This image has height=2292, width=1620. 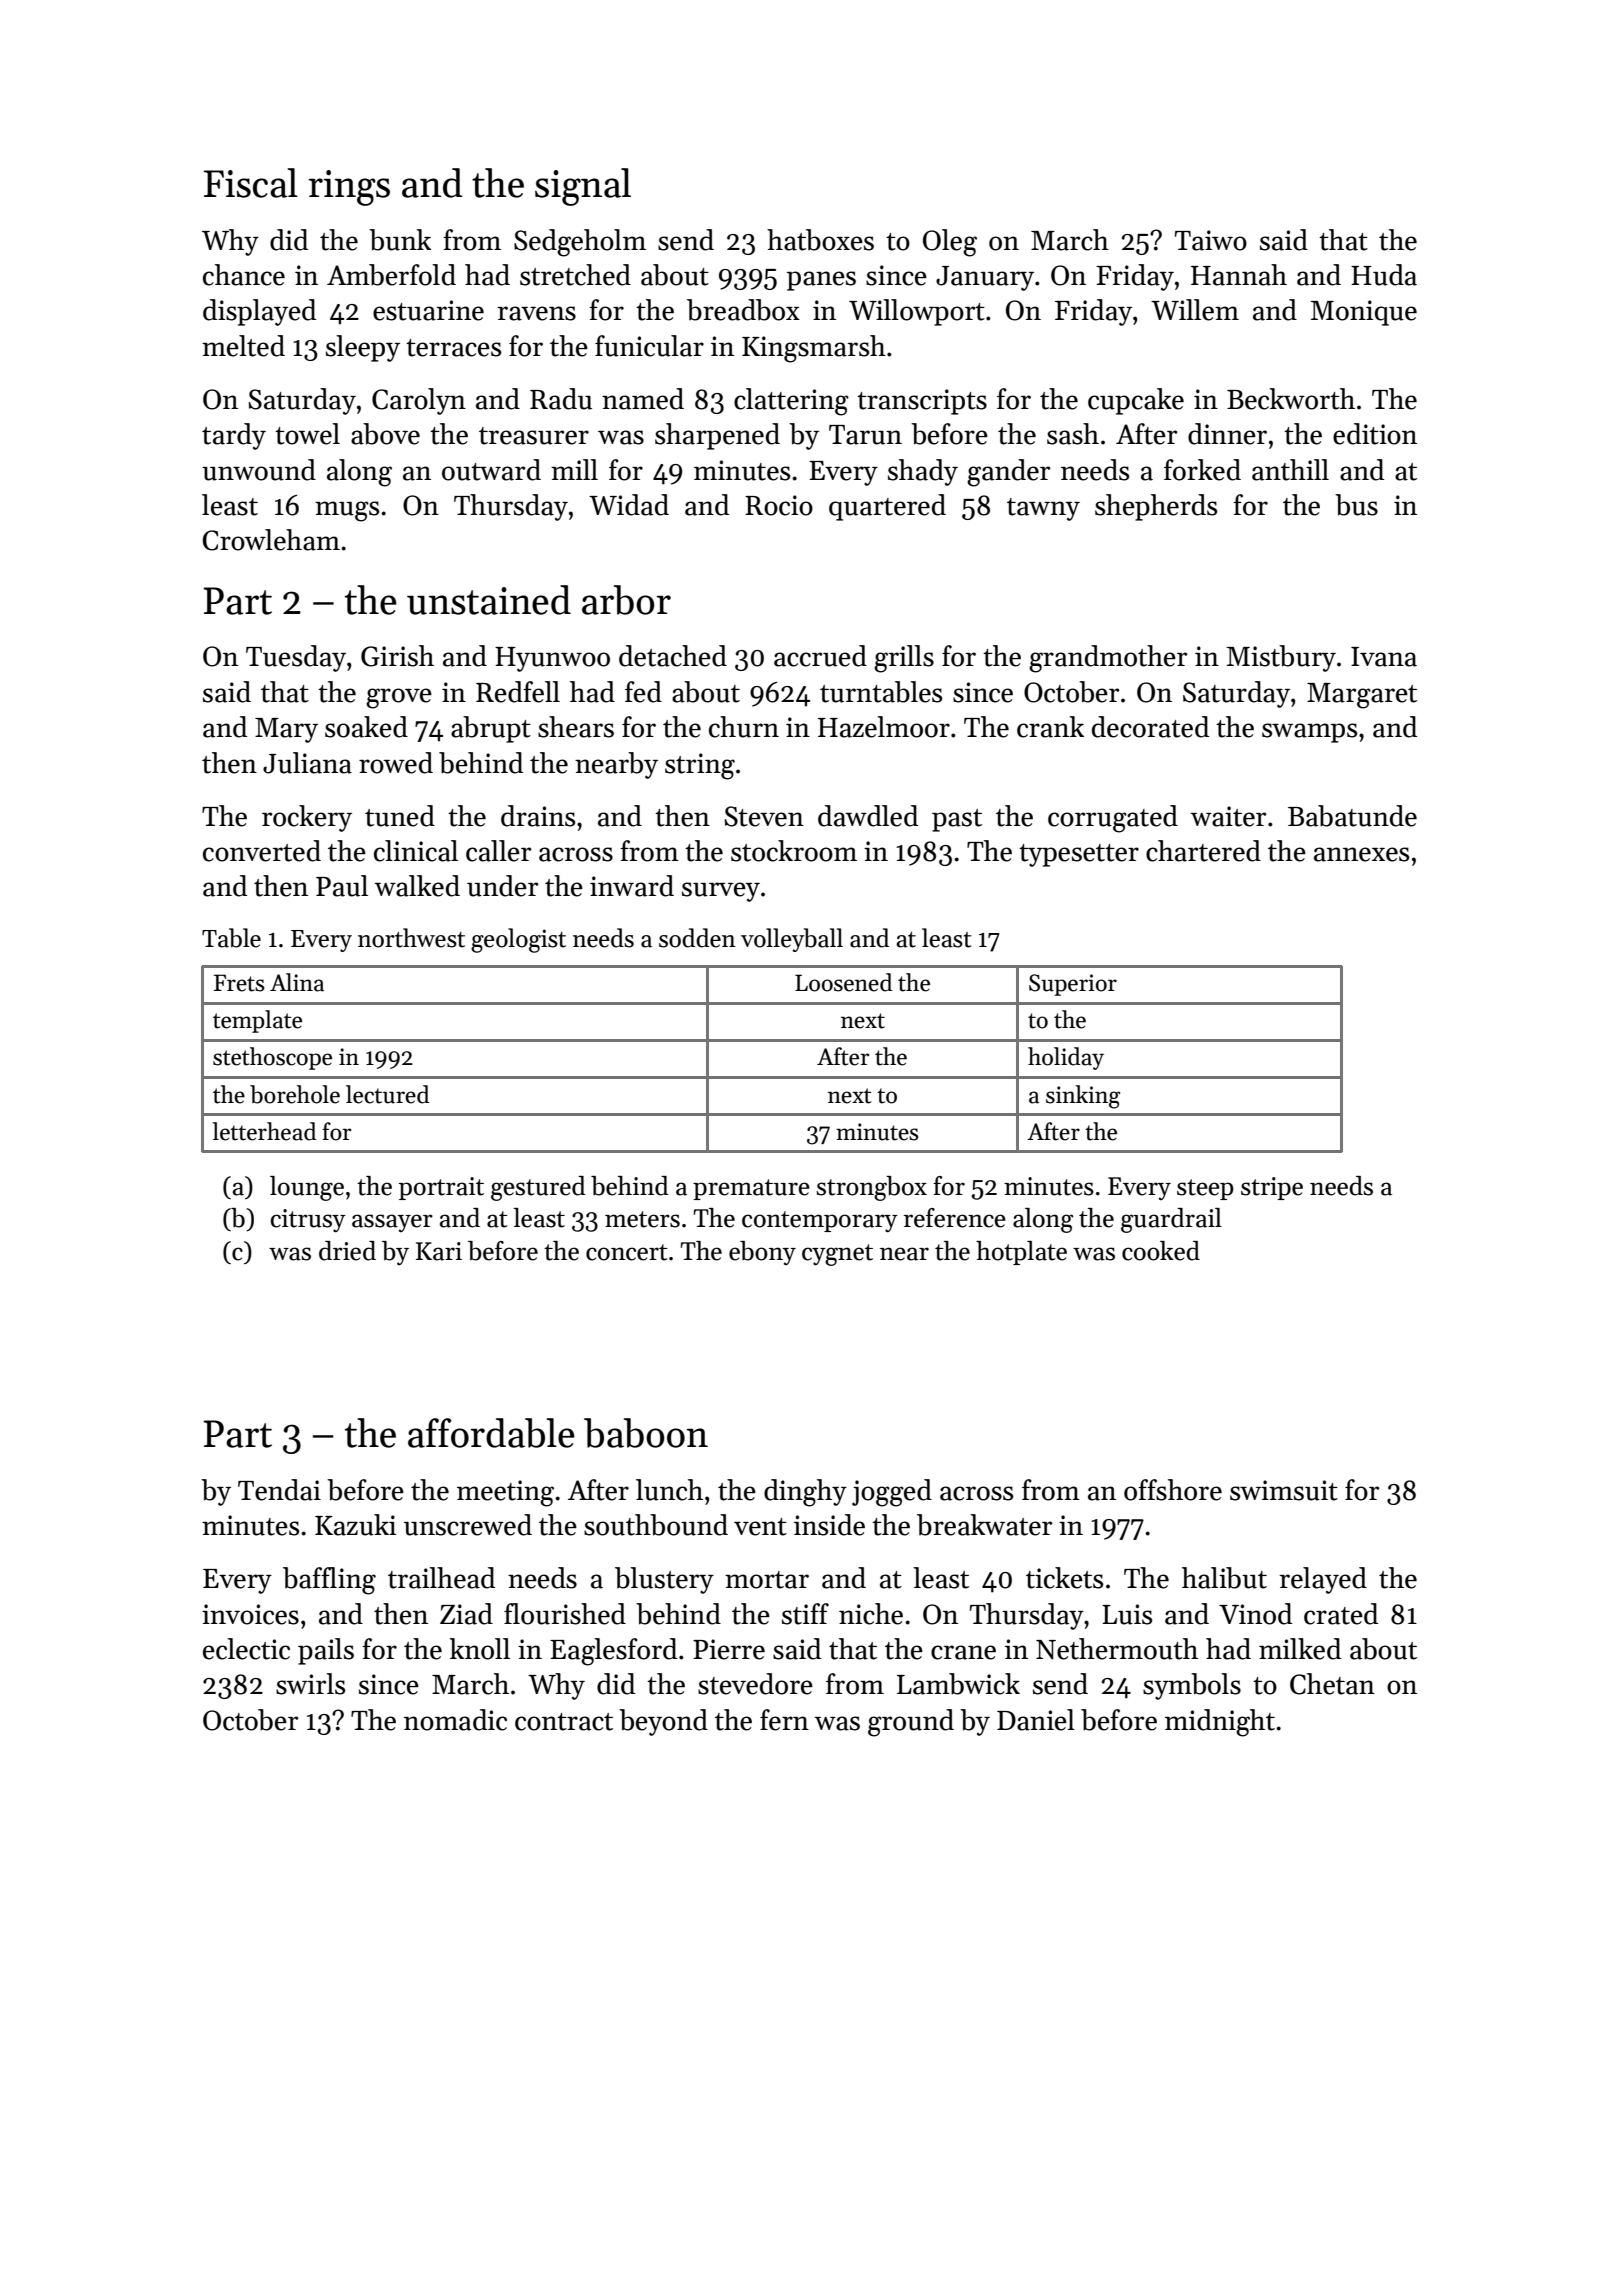 What do you see at coordinates (1211, 240) in the image?
I see `Taiwo` at bounding box center [1211, 240].
